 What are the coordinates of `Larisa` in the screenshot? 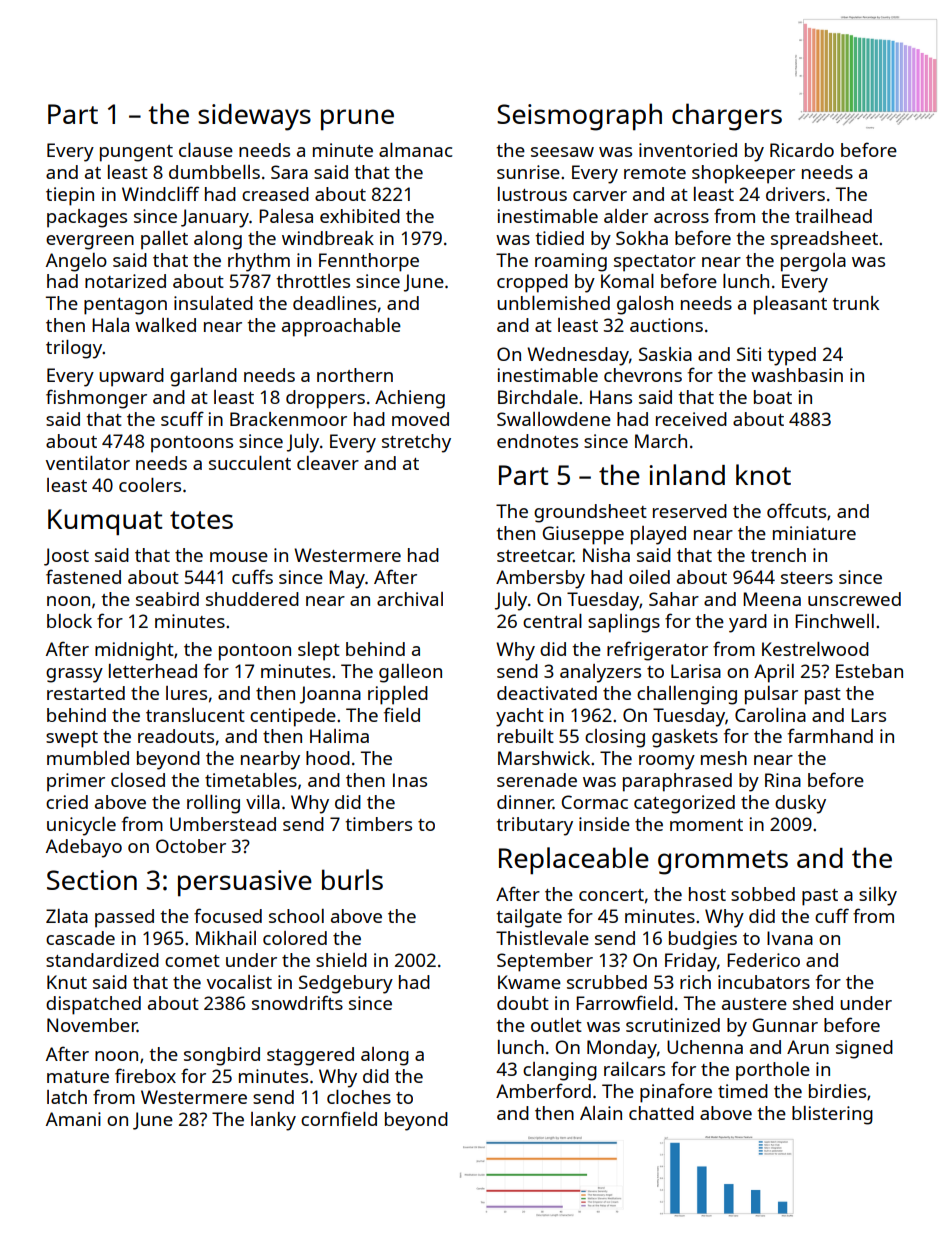 It's located at (696, 671).
